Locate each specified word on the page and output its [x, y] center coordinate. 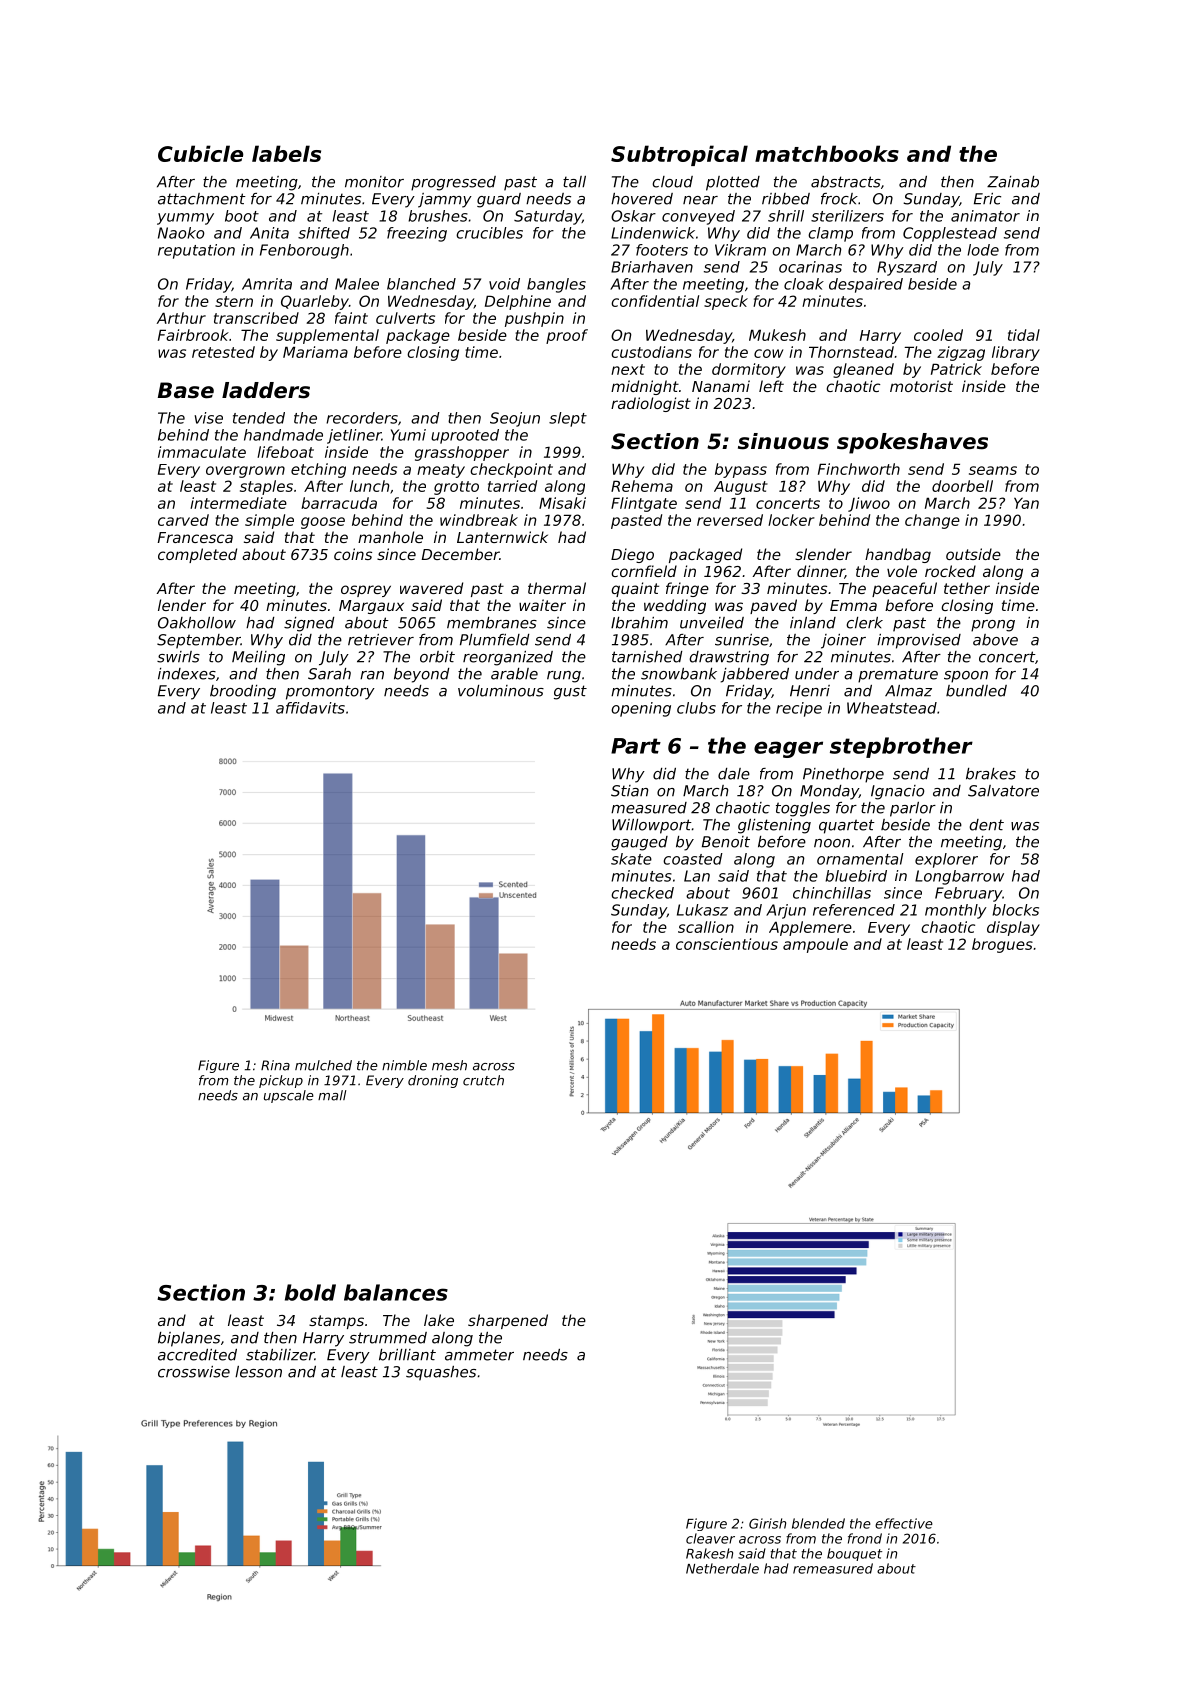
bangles [556, 285]
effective [904, 1523]
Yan [1026, 503]
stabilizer [280, 1355]
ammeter [479, 1355]
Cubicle [200, 153]
